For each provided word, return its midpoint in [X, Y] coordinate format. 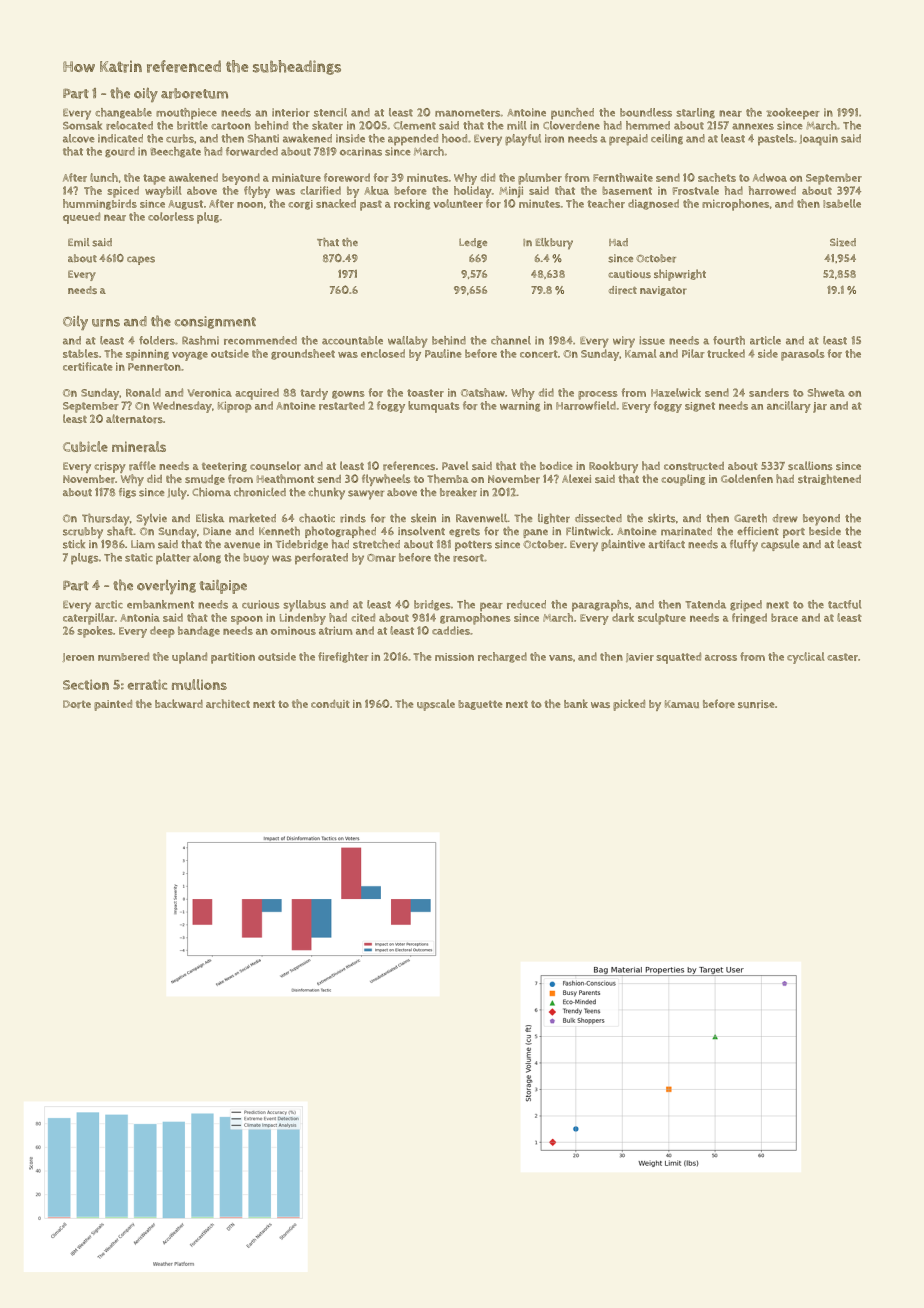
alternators [134, 419]
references [409, 466]
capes [141, 260]
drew [785, 518]
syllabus [304, 606]
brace [784, 617]
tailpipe [223, 587]
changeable [123, 113]
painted [113, 705]
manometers [467, 113]
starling [695, 113]
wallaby [408, 342]
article [765, 340]
